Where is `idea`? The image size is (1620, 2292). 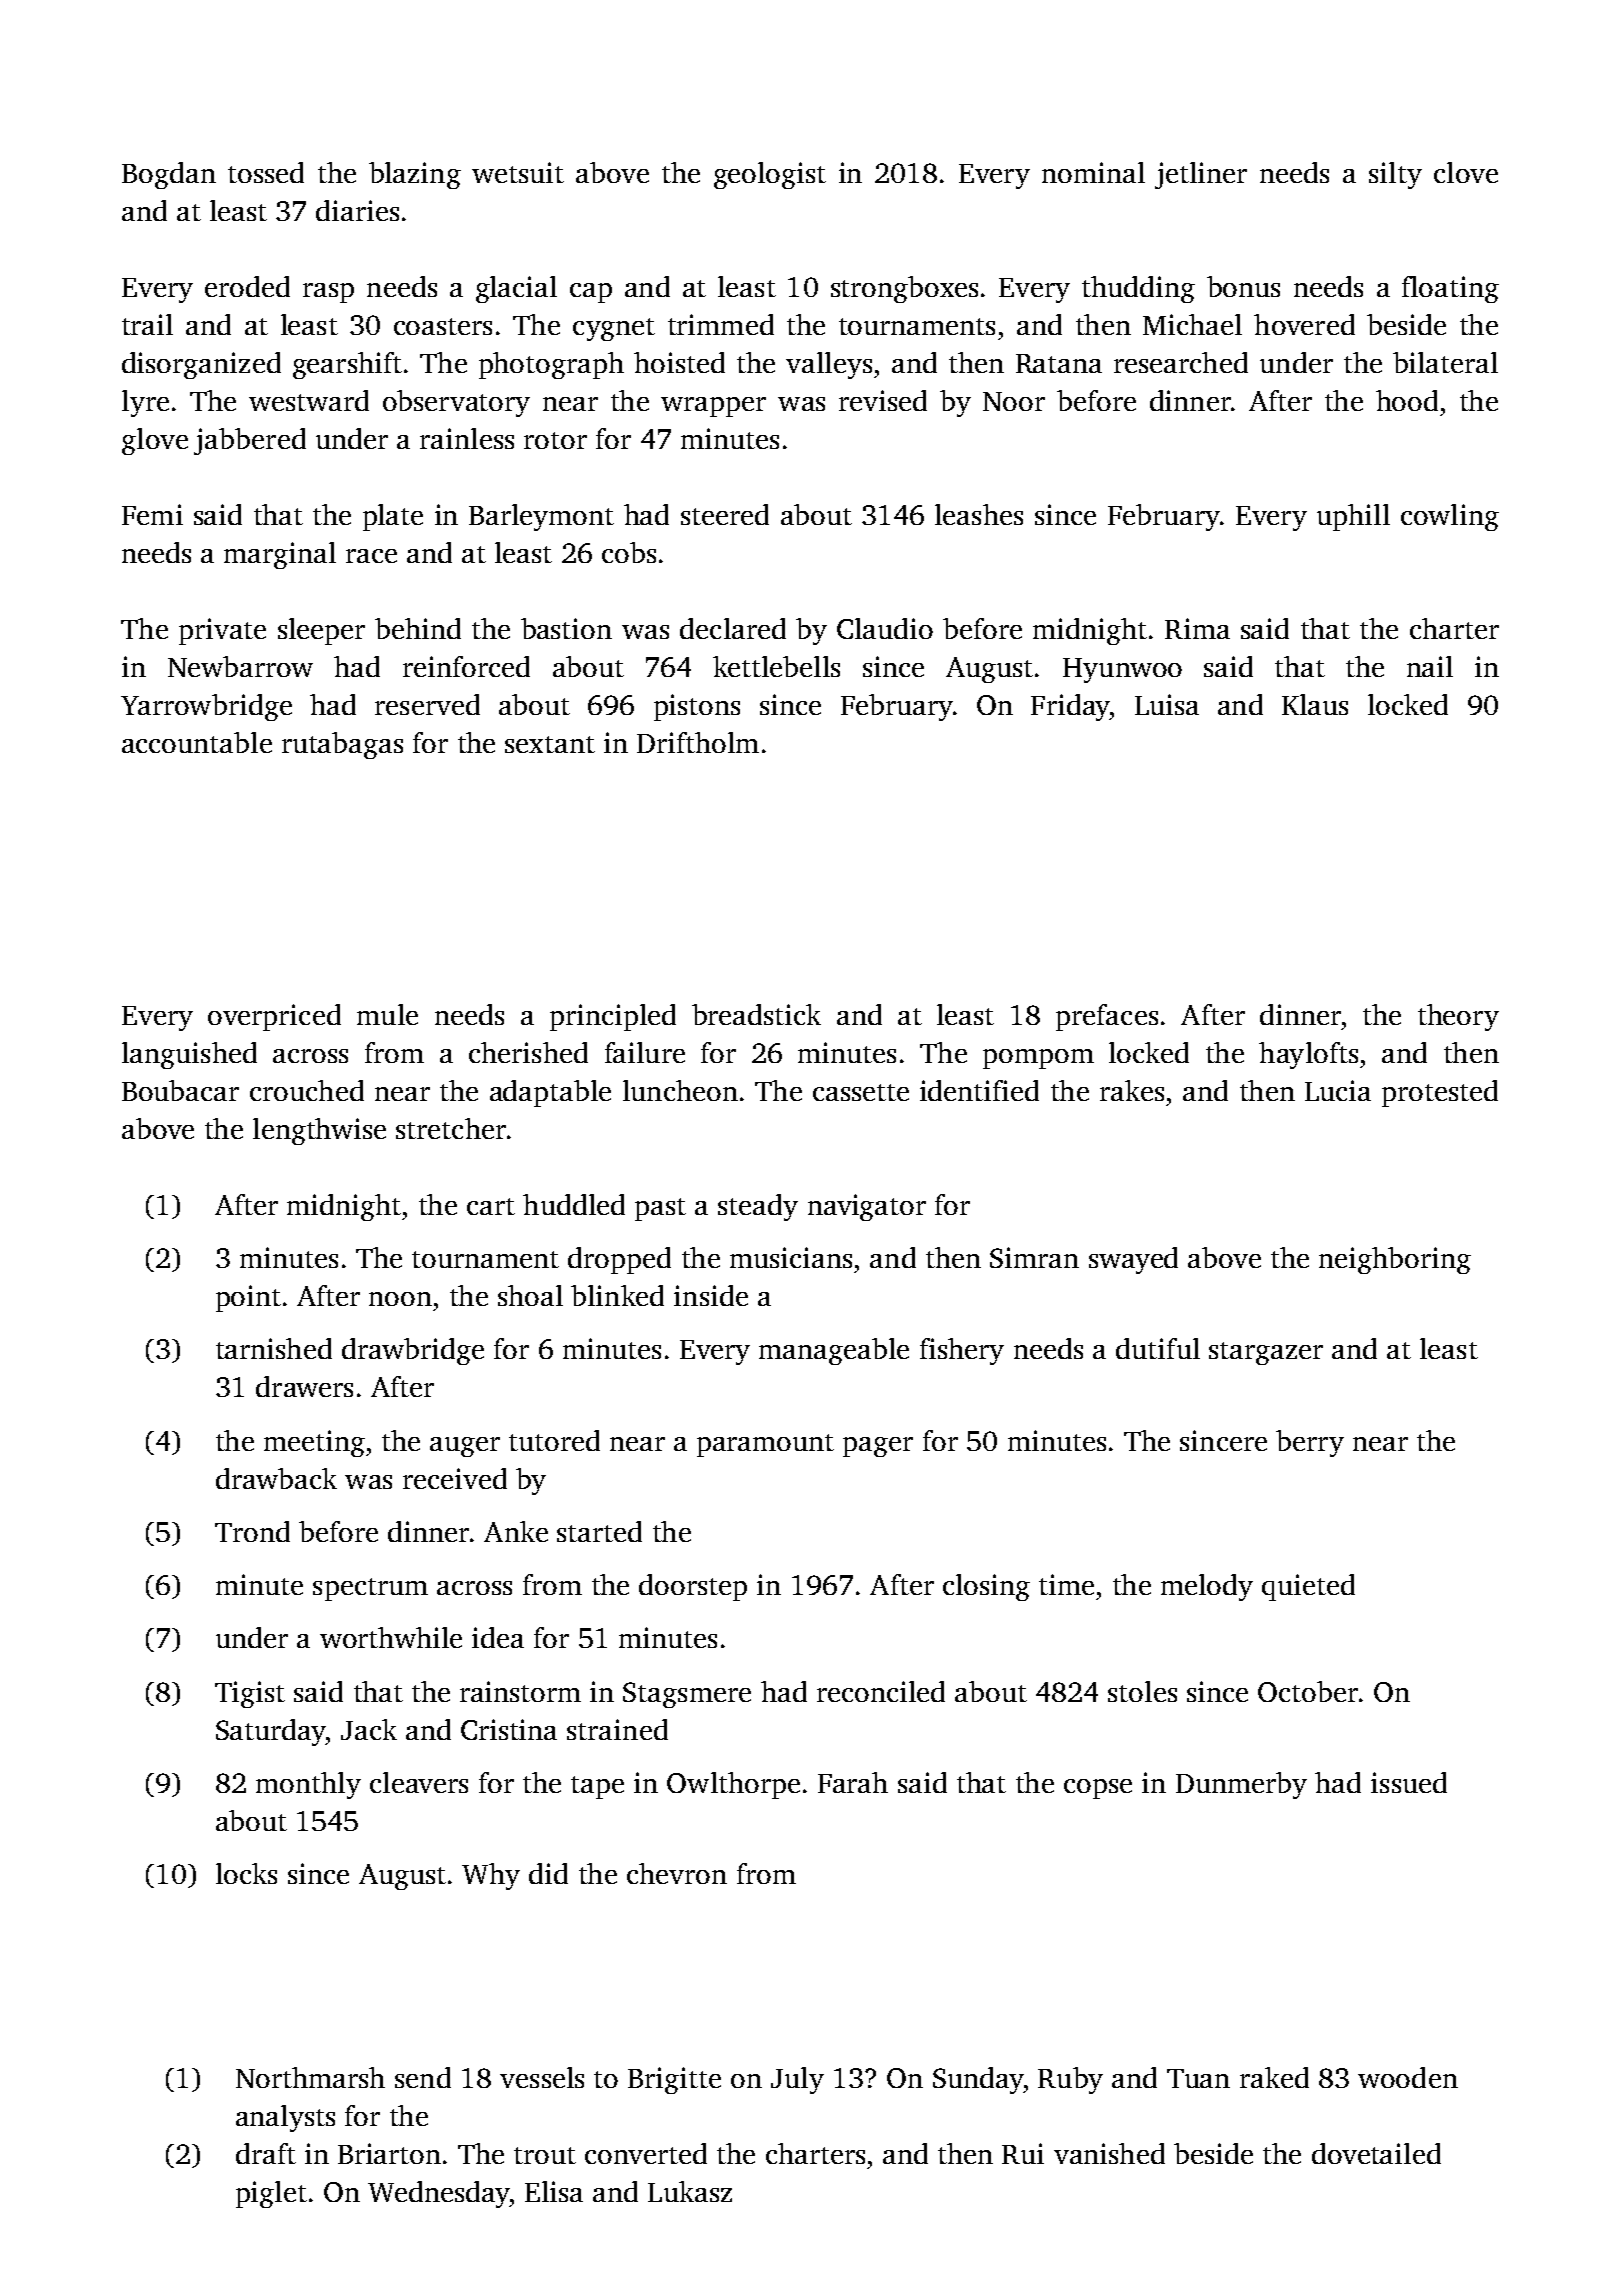 idea is located at coordinates (498, 1637).
